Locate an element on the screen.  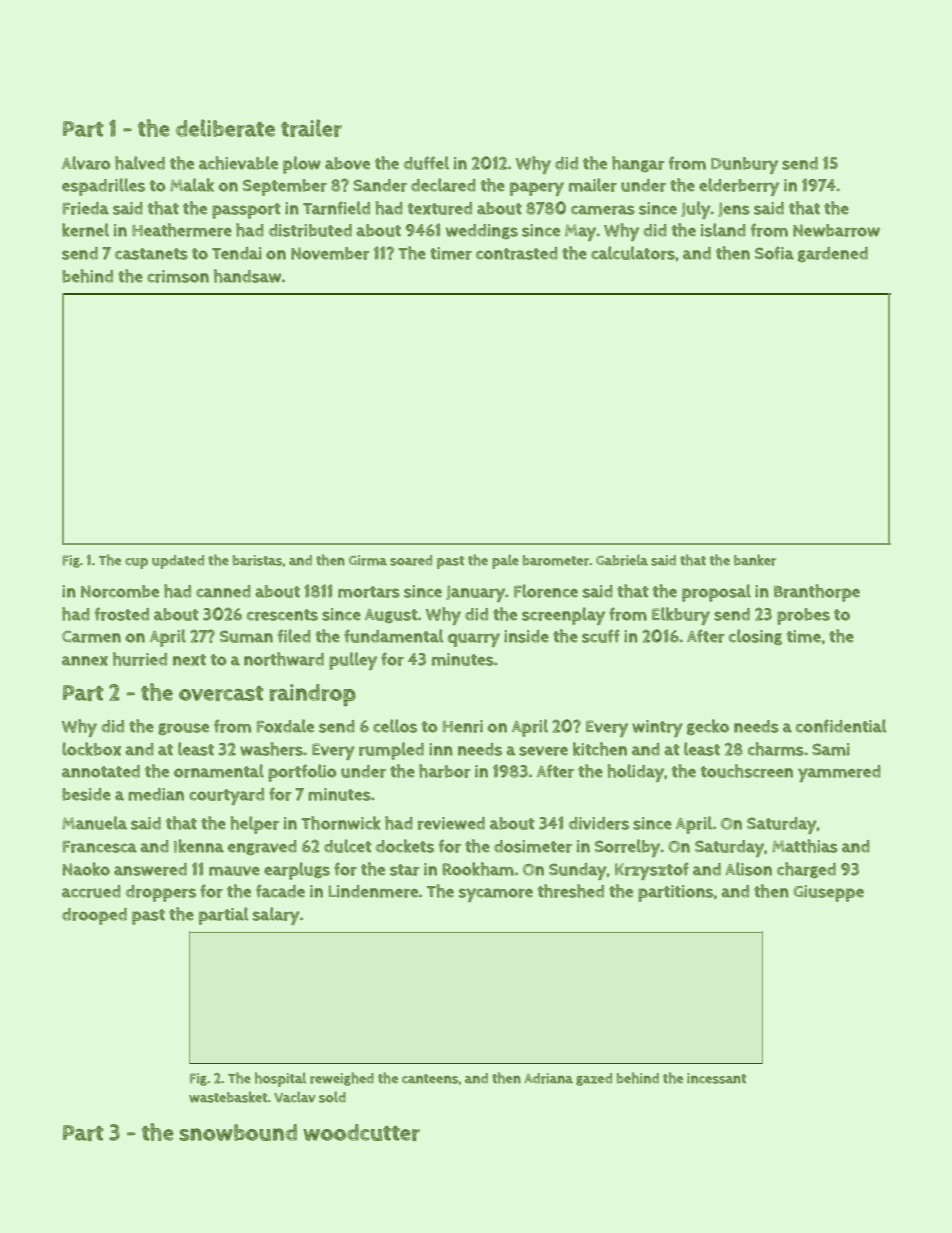
incessant is located at coordinates (716, 1078).
